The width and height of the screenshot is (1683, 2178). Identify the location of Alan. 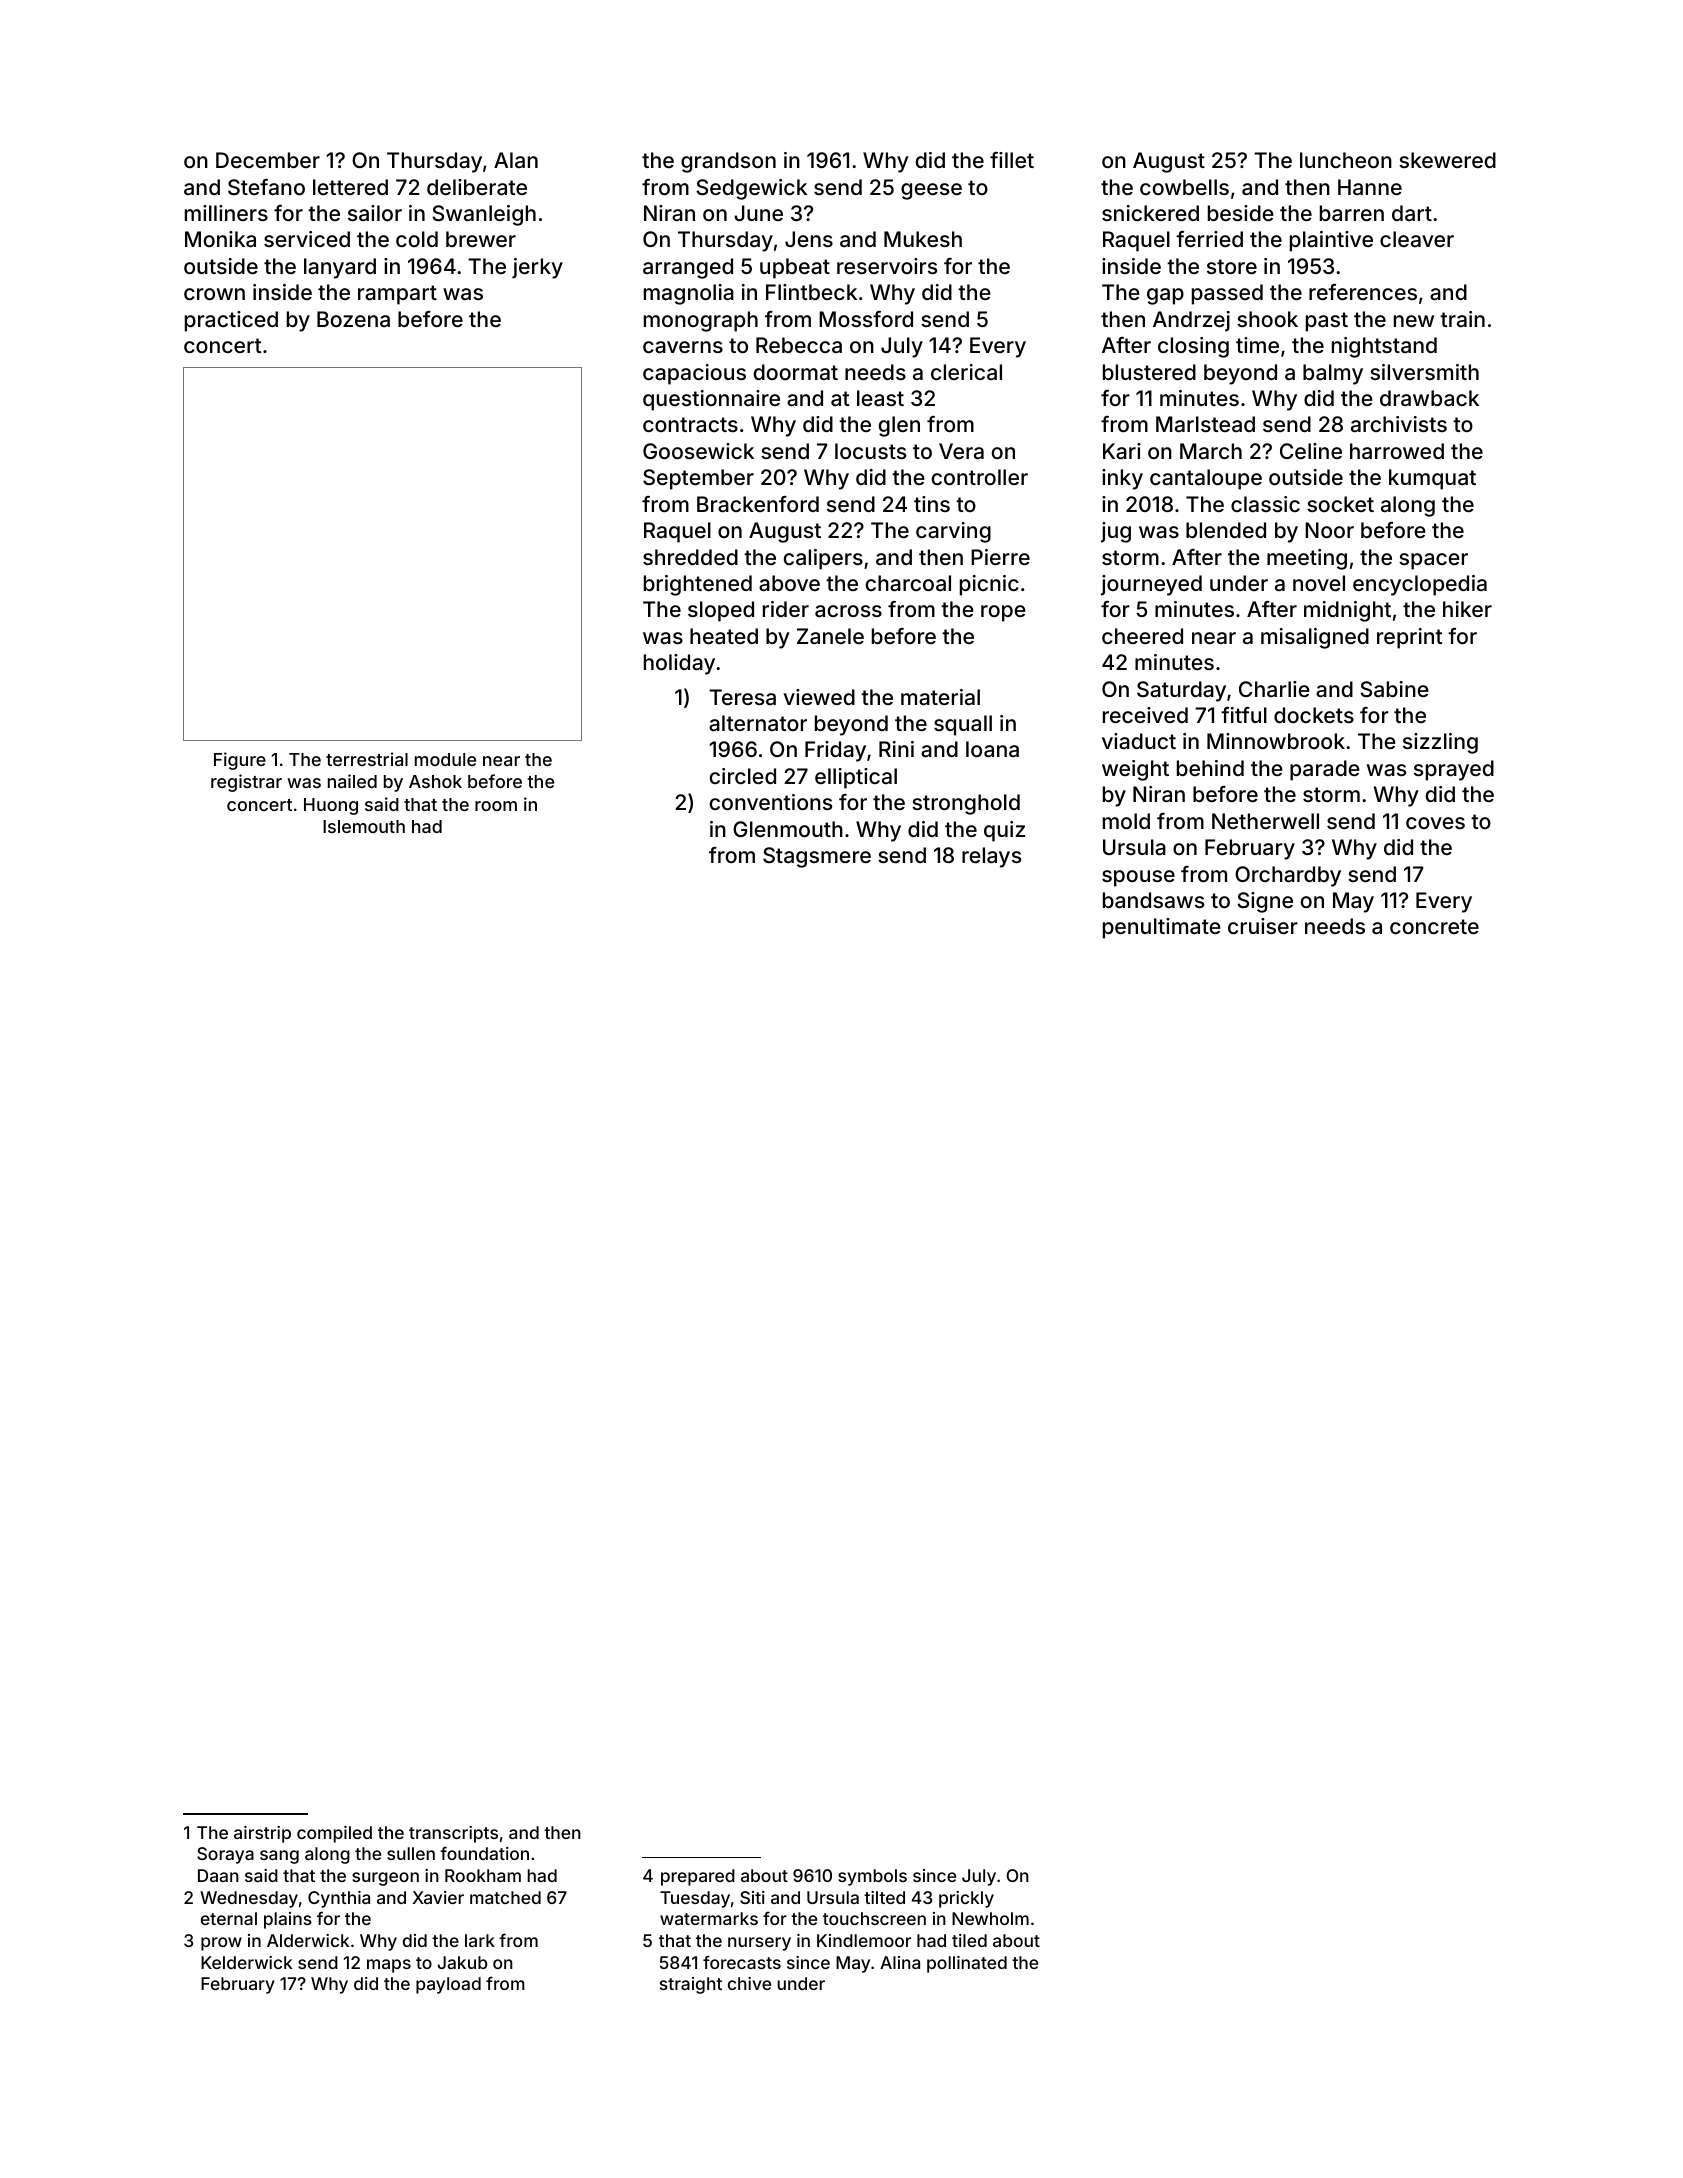
(516, 160).
